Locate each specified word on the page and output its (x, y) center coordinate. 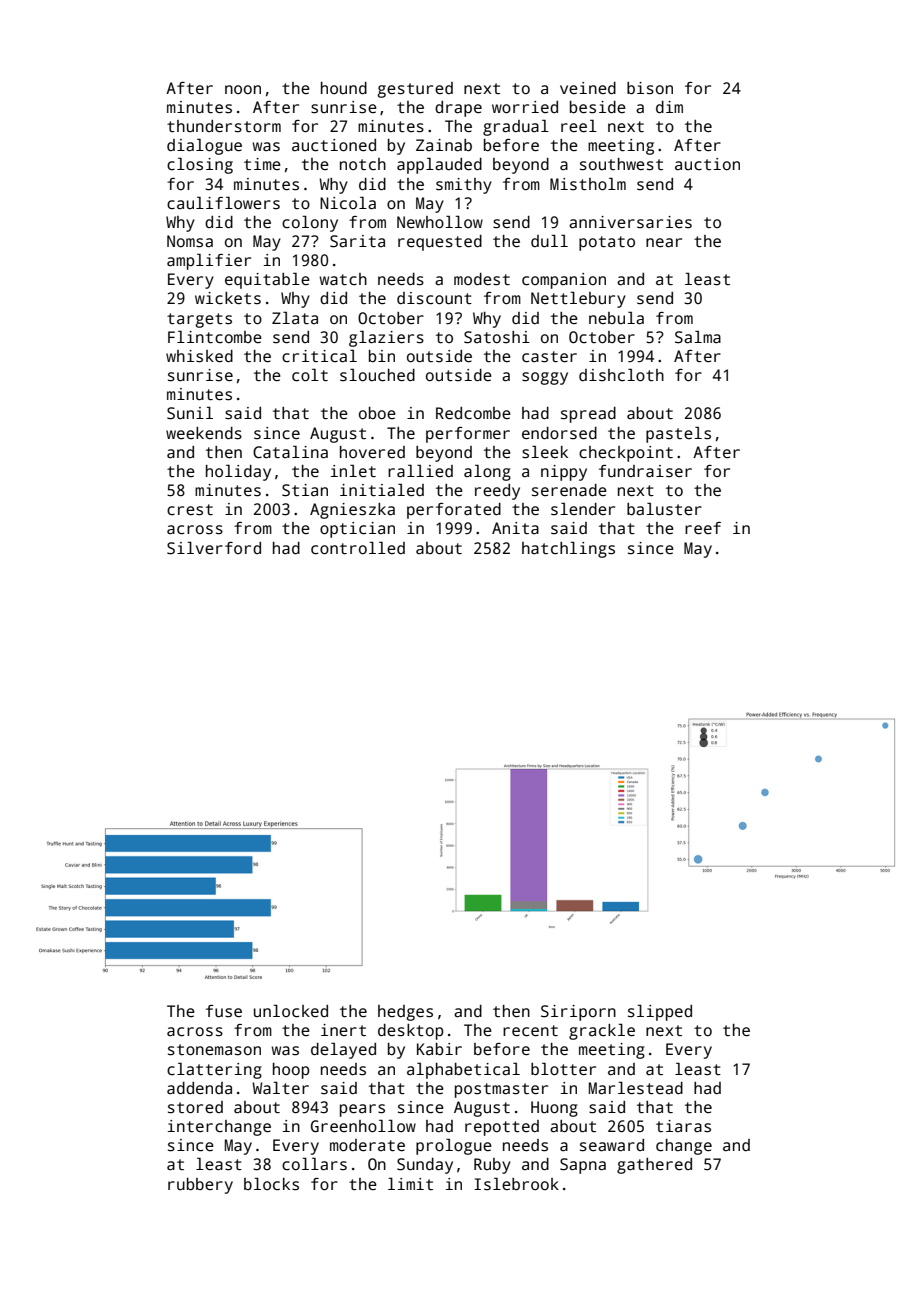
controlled (358, 548)
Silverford (214, 548)
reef (703, 528)
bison (650, 88)
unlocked (291, 1011)
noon (243, 89)
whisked (199, 356)
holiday (238, 472)
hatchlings (568, 549)
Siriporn (578, 1013)
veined (588, 88)
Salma (698, 337)
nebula (616, 318)
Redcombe (473, 413)
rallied (420, 470)
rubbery (200, 1186)
